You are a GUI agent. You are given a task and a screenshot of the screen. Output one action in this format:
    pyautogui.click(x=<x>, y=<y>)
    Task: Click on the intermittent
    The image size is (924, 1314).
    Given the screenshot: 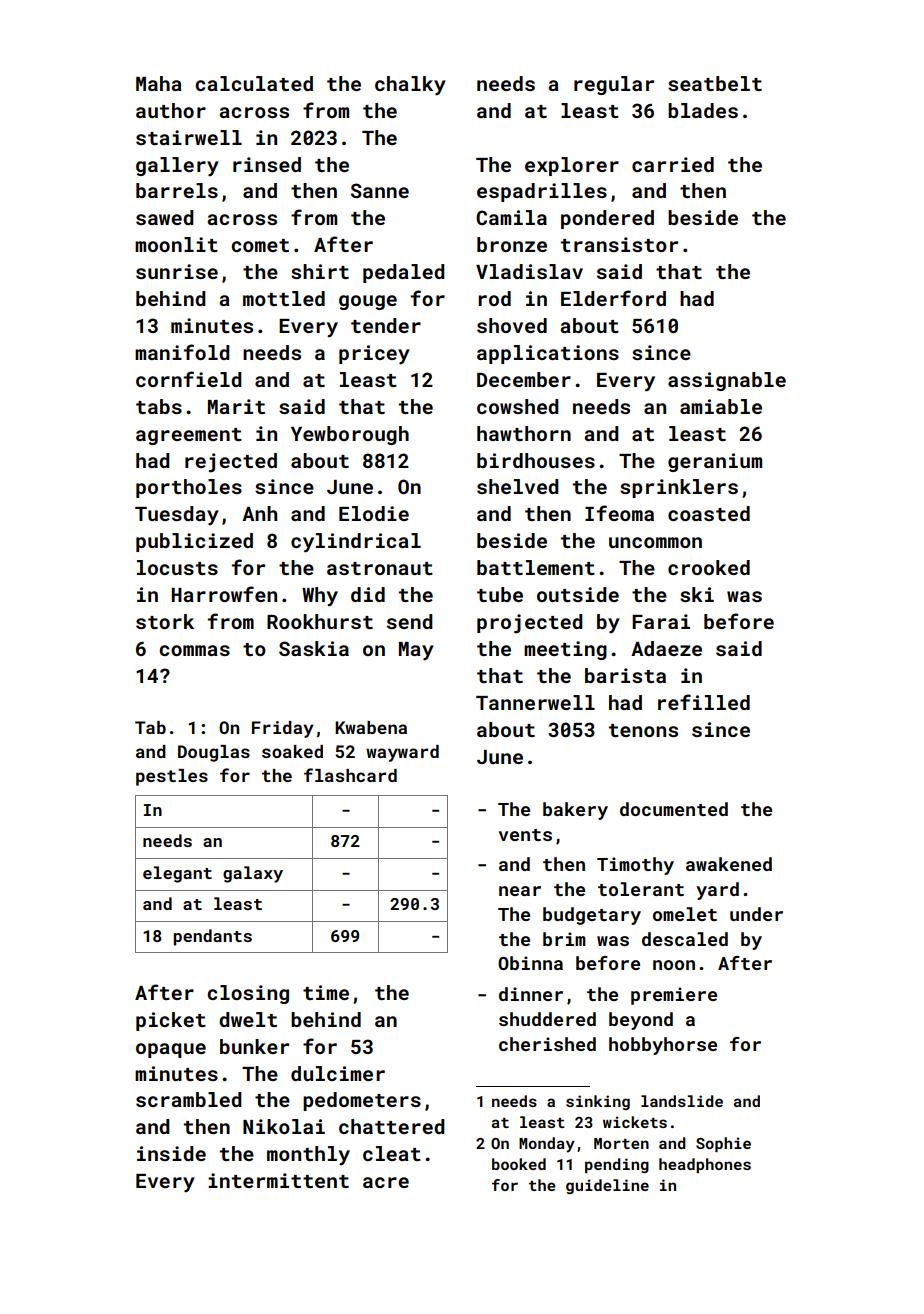 What is the action you would take?
    pyautogui.click(x=278, y=1180)
